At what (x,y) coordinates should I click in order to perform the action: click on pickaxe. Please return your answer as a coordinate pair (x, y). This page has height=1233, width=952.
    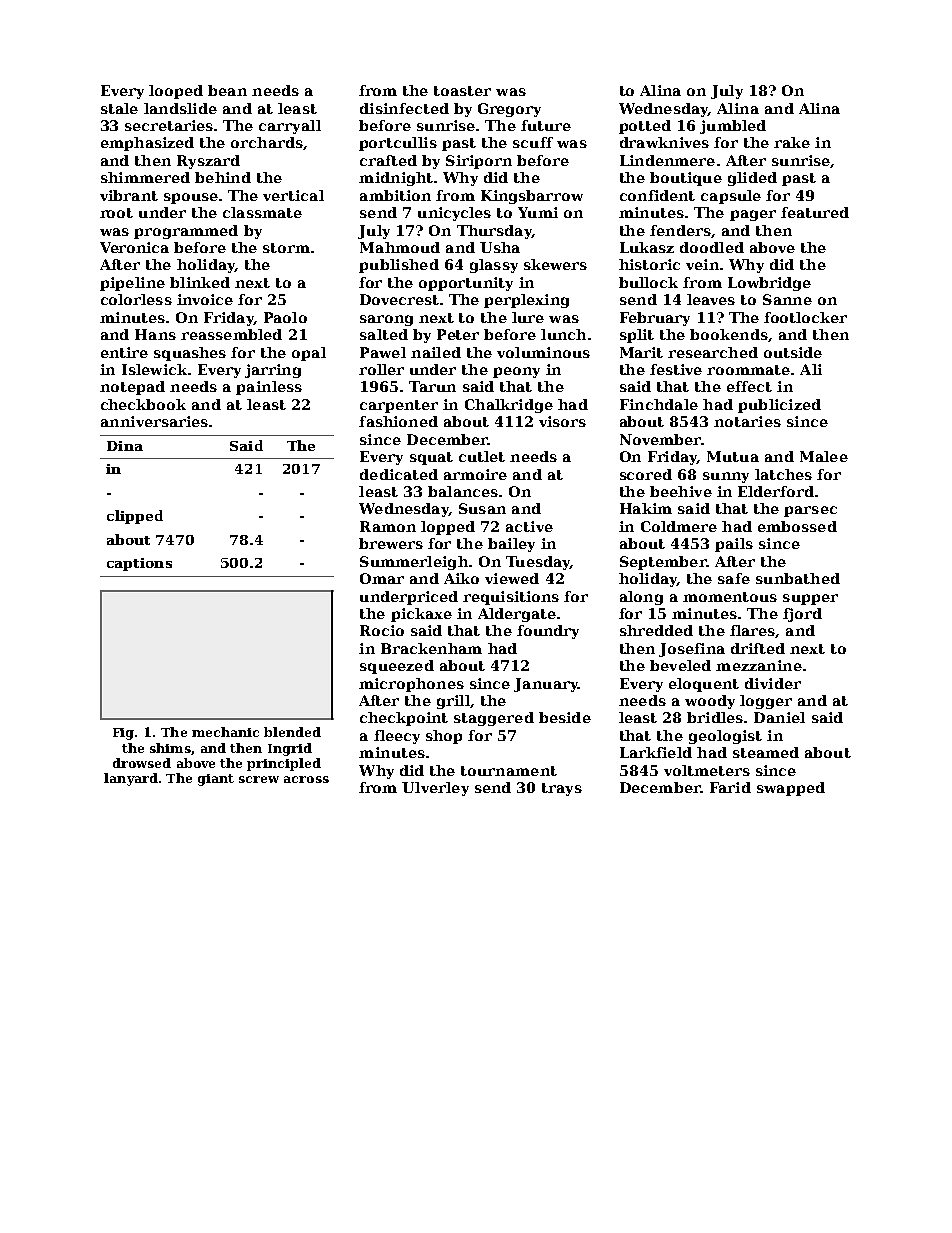
    Looking at the image, I should click on (421, 615).
